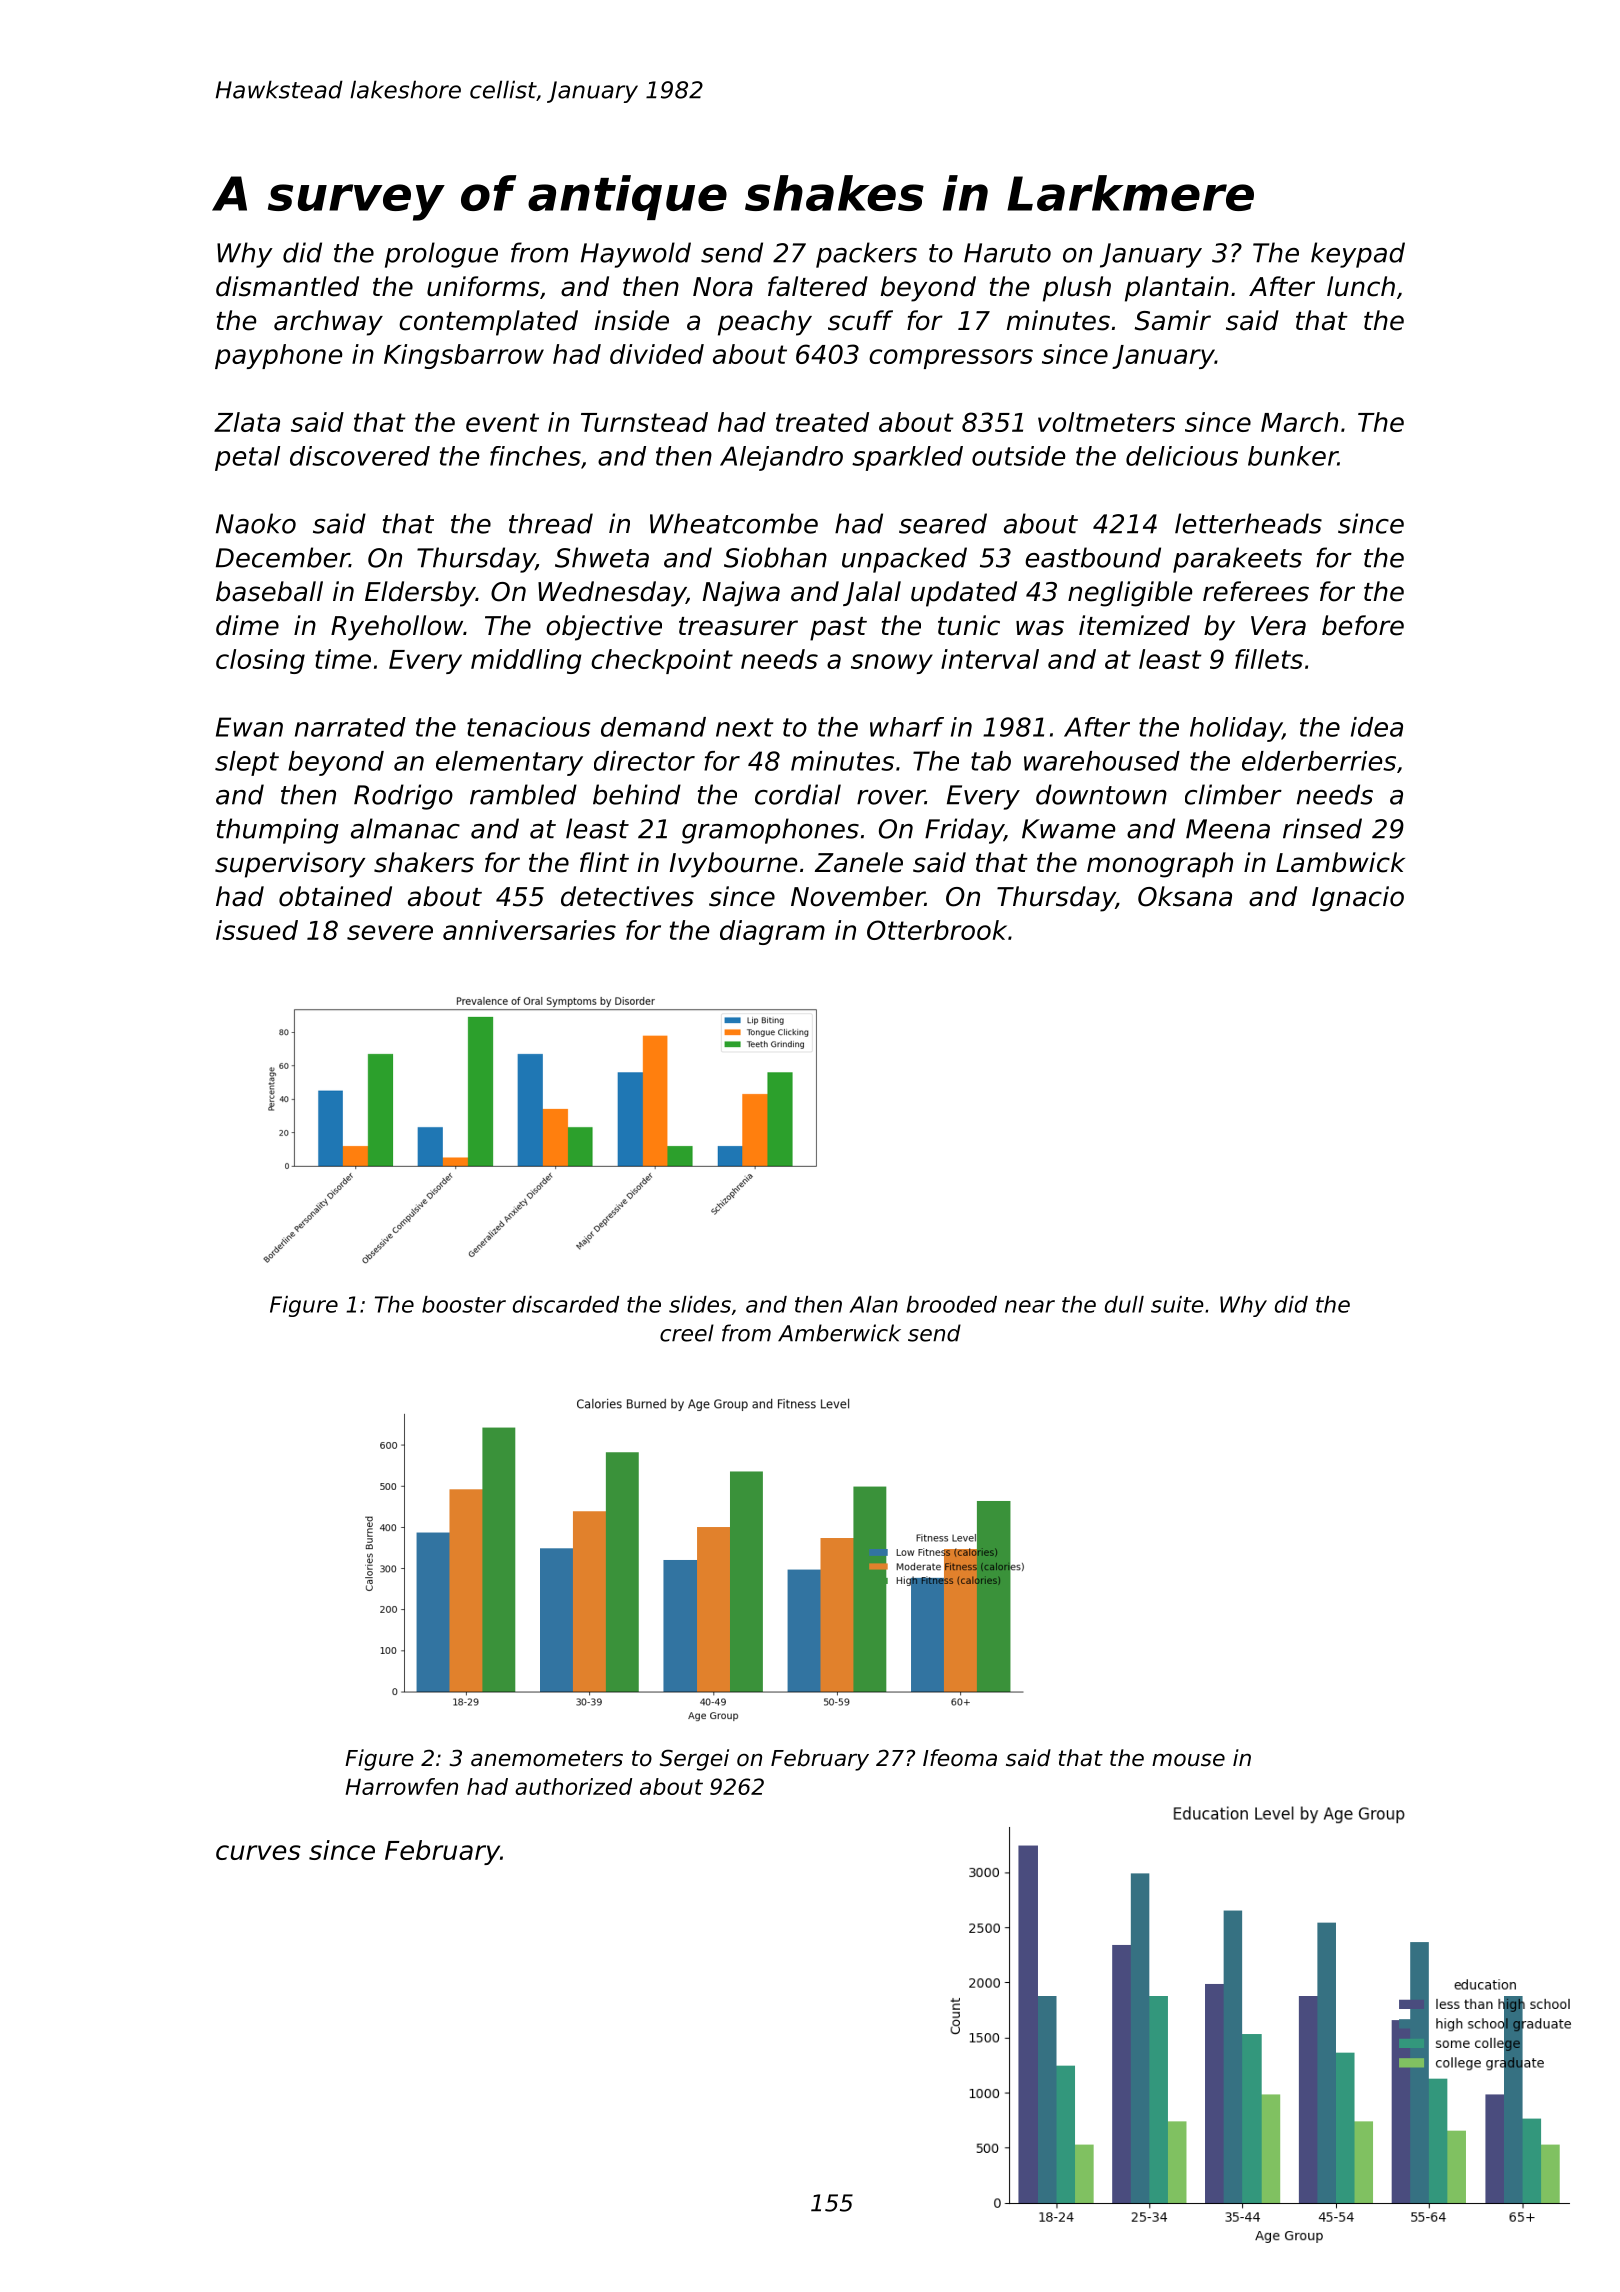 Image resolution: width=1620 pixels, height=2292 pixels. I want to click on plantain, so click(1177, 289).
